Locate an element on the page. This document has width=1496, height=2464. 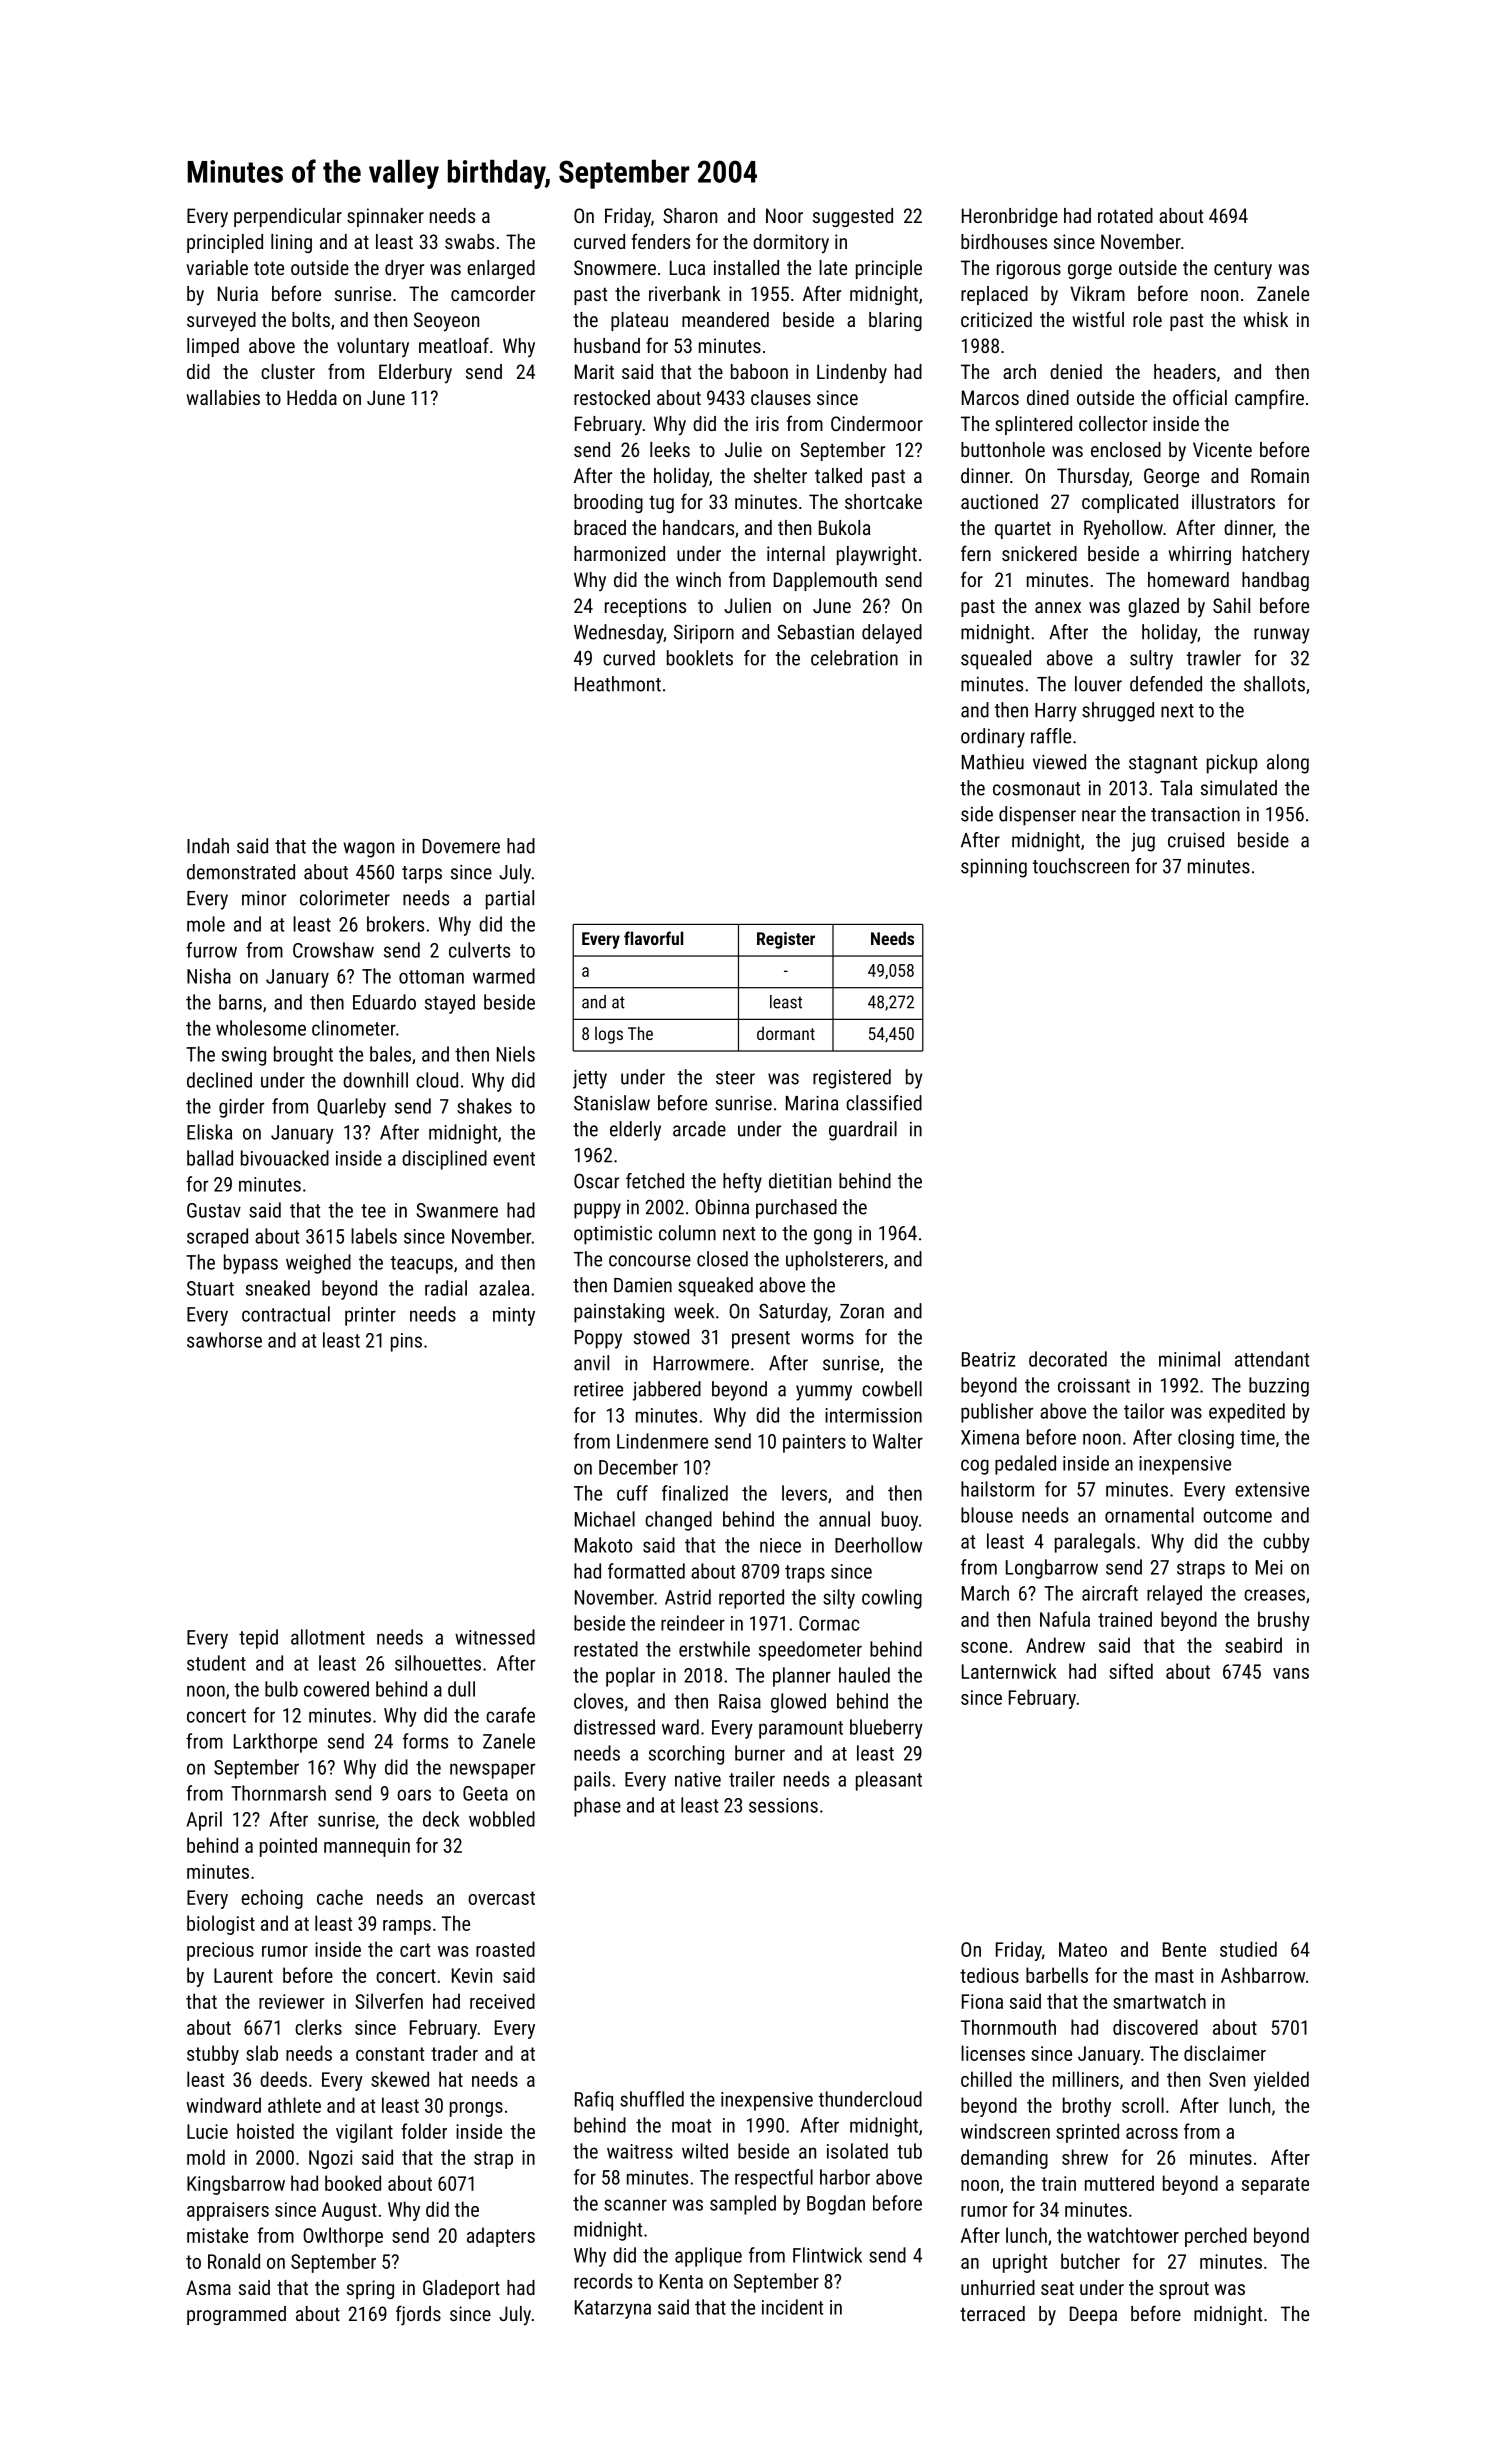
Sebastian is located at coordinates (815, 632).
